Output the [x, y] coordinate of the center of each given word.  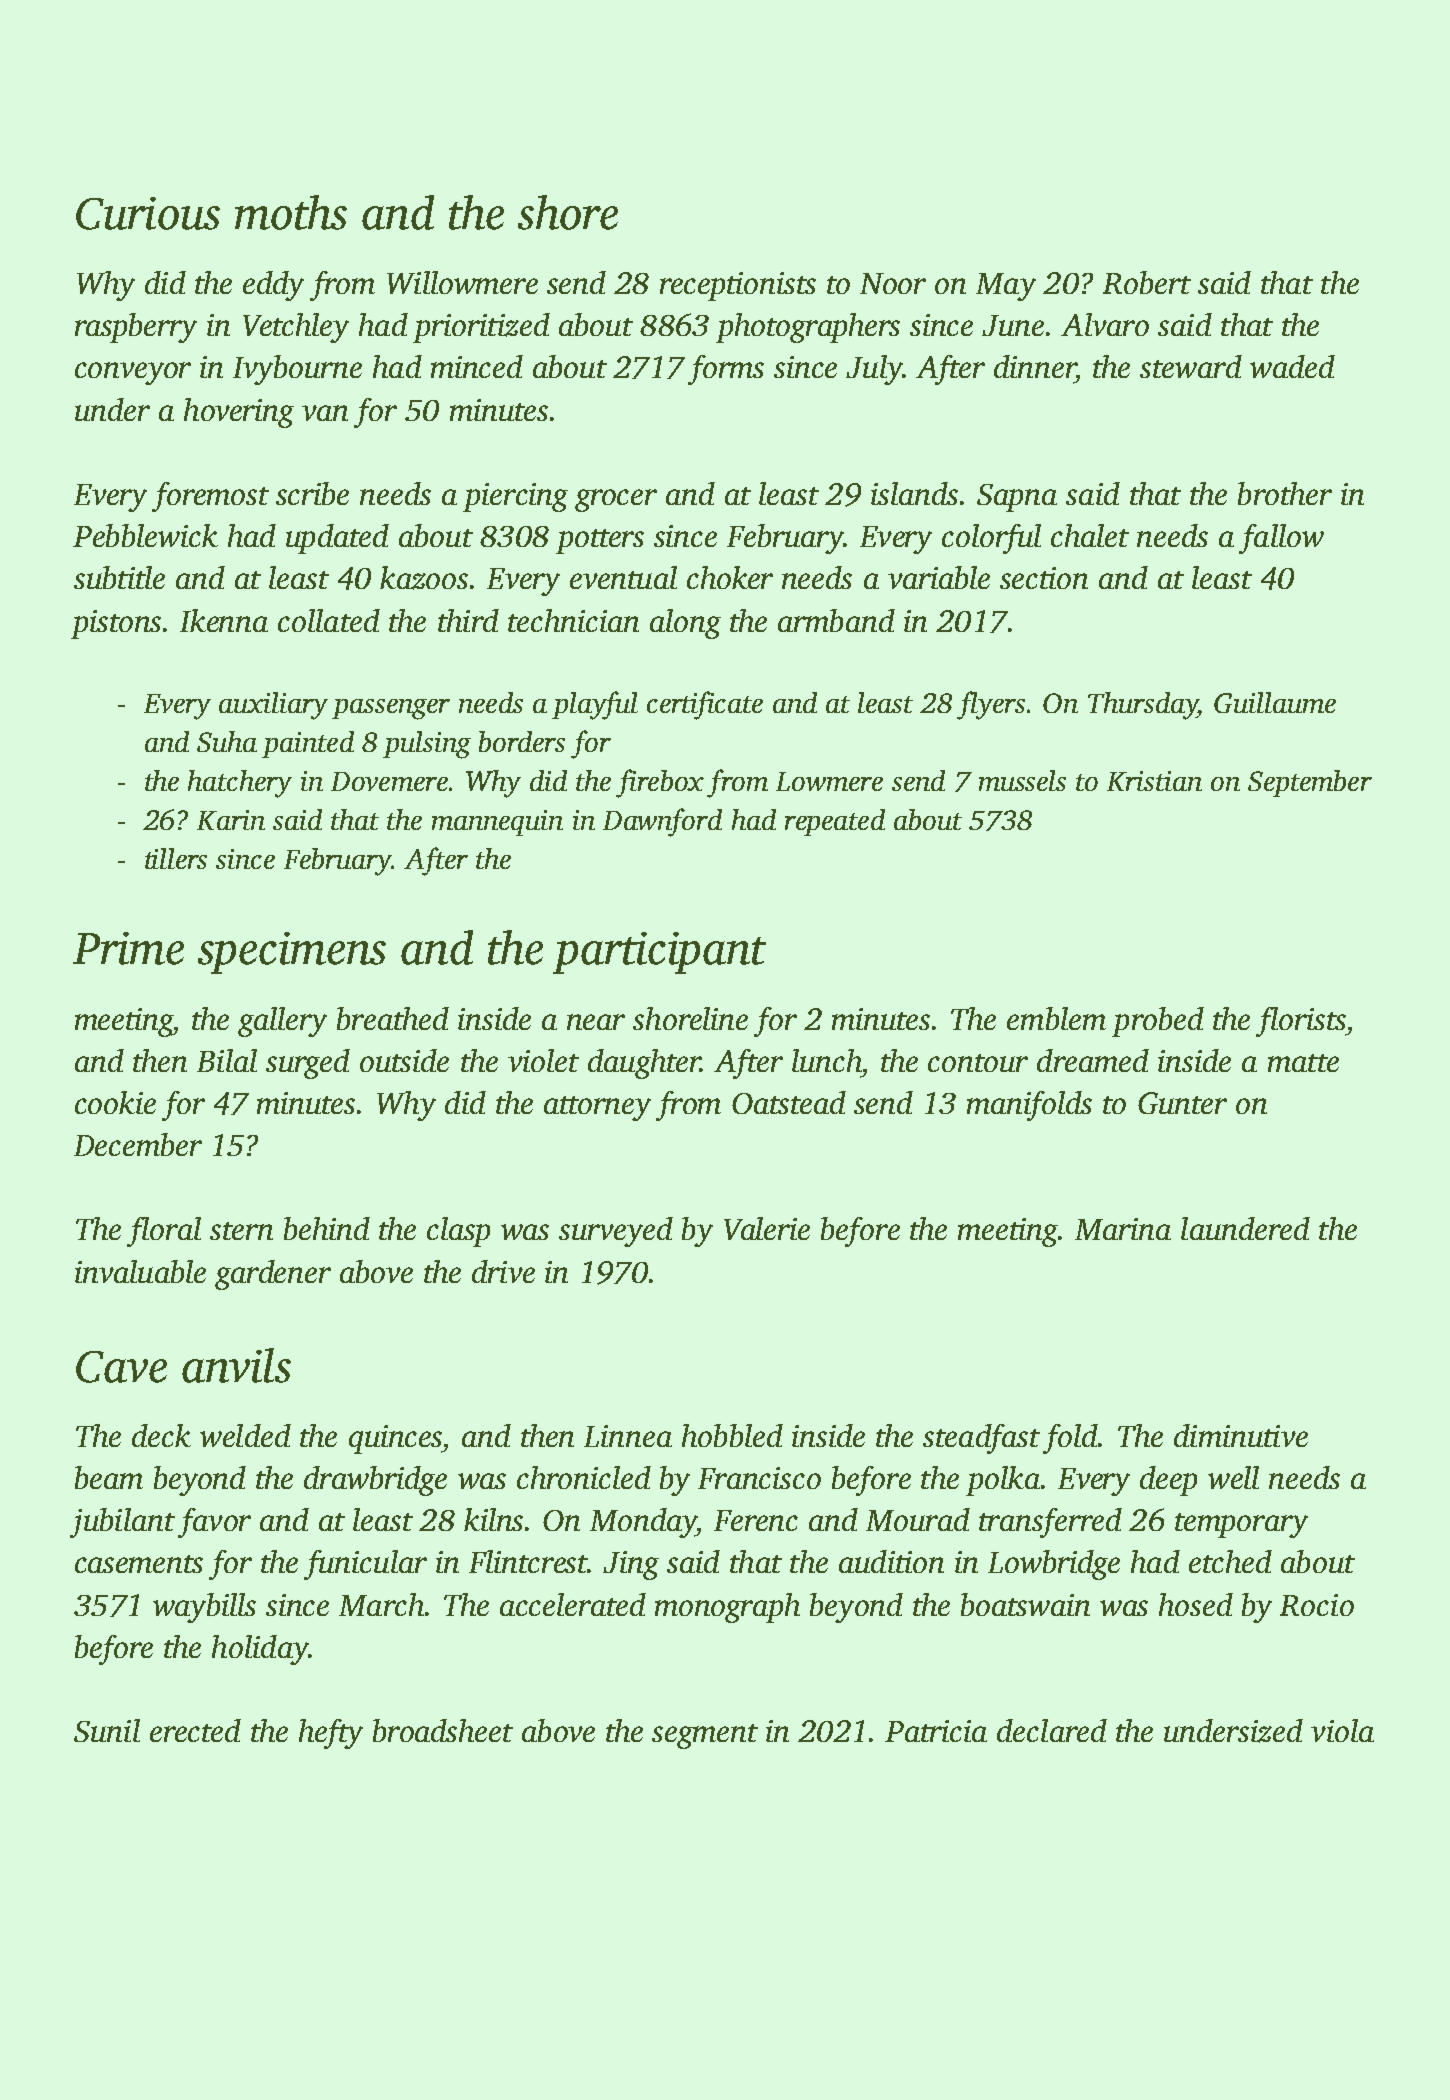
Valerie [767, 1228]
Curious [148, 213]
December [138, 1144]
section [1044, 578]
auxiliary [273, 706]
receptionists [738, 286]
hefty [331, 1734]
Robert [1147, 282]
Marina [1123, 1229]
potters [600, 541]
